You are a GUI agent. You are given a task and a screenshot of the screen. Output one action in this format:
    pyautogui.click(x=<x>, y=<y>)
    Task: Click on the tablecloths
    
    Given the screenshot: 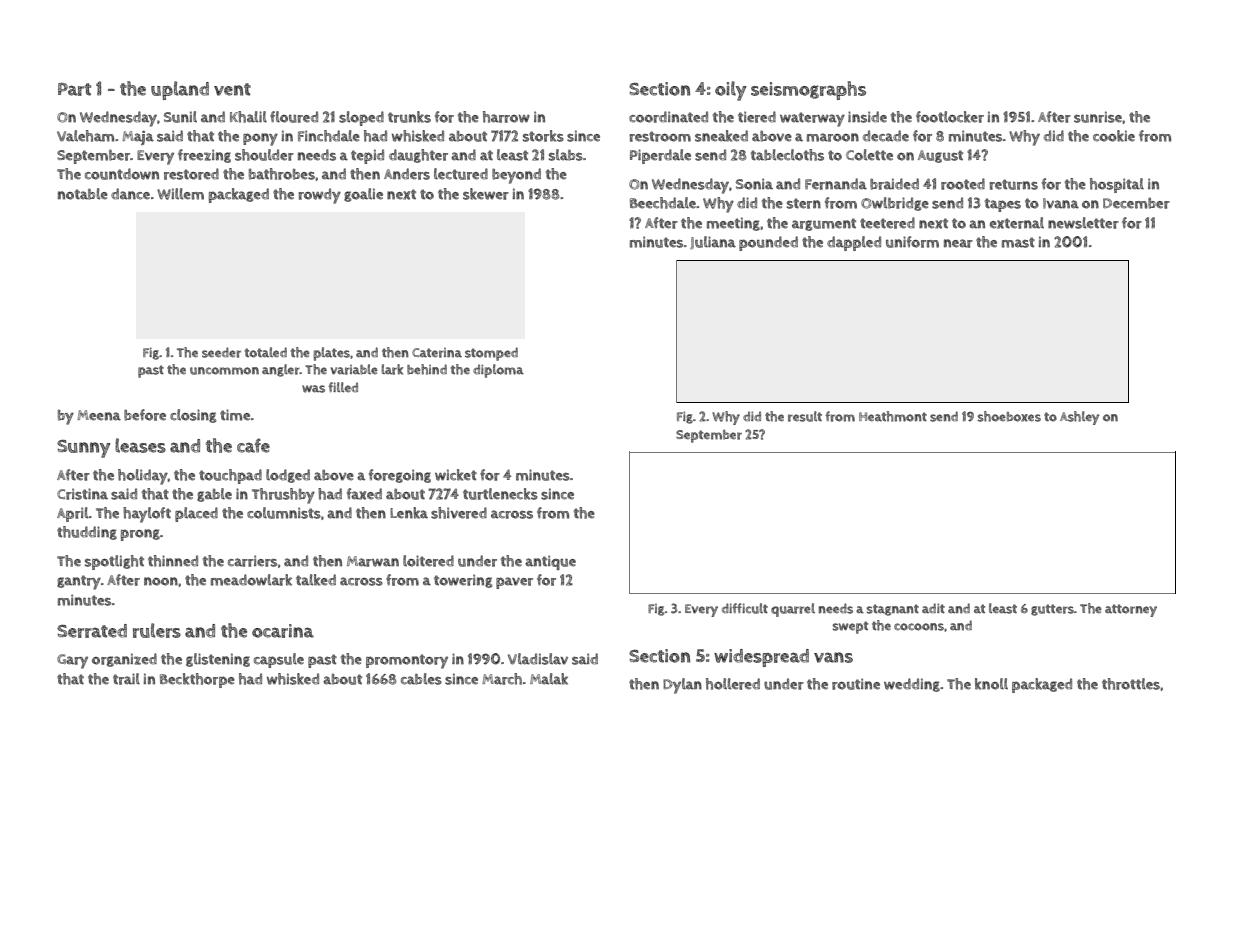 What is the action you would take?
    pyautogui.click(x=787, y=155)
